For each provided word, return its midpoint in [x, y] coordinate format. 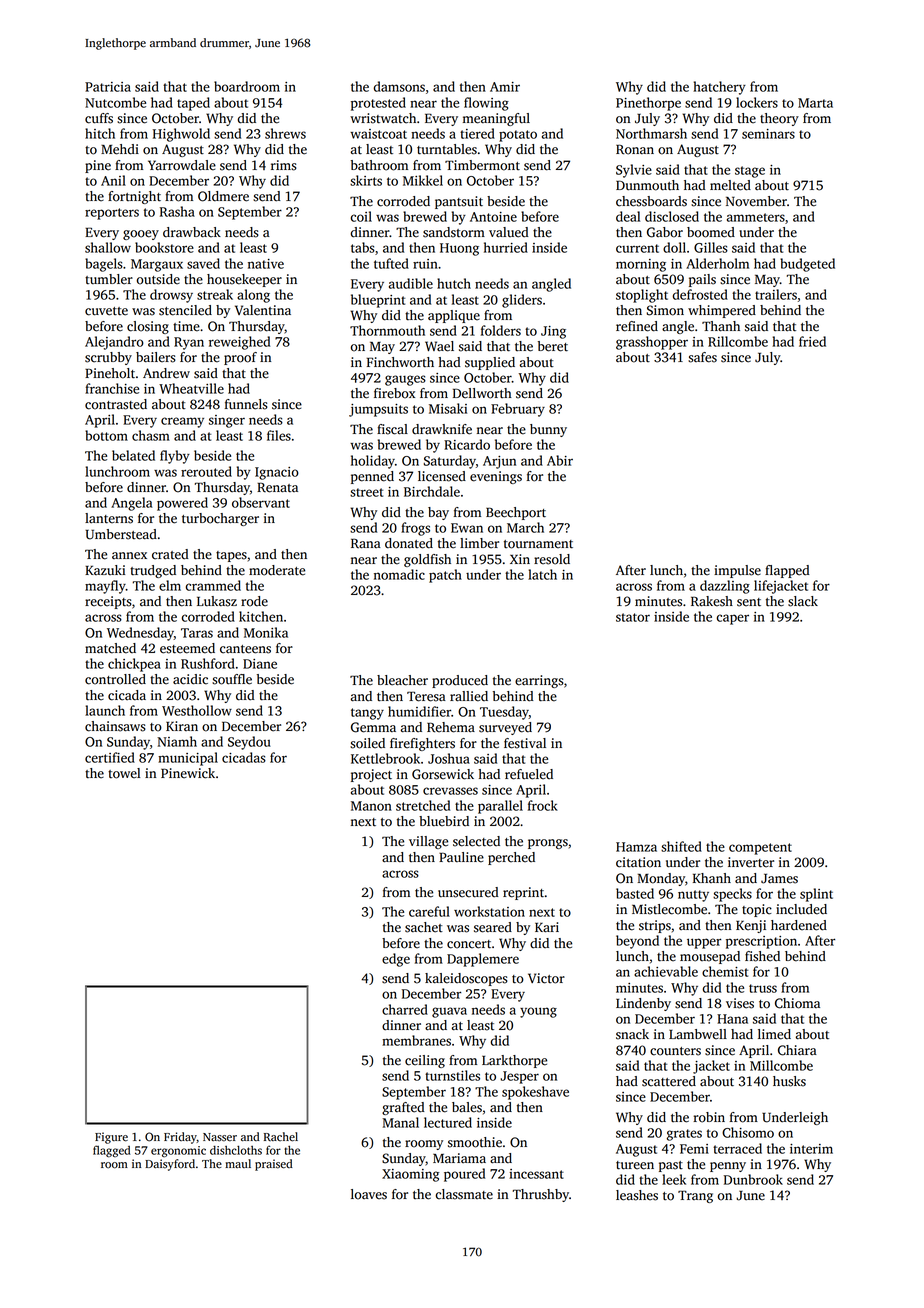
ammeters [756, 217]
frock [543, 805]
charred [405, 1009]
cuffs [99, 118]
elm [170, 585]
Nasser [220, 1137]
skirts [366, 180]
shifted [681, 846]
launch [105, 710]
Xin [520, 559]
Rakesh [712, 601]
